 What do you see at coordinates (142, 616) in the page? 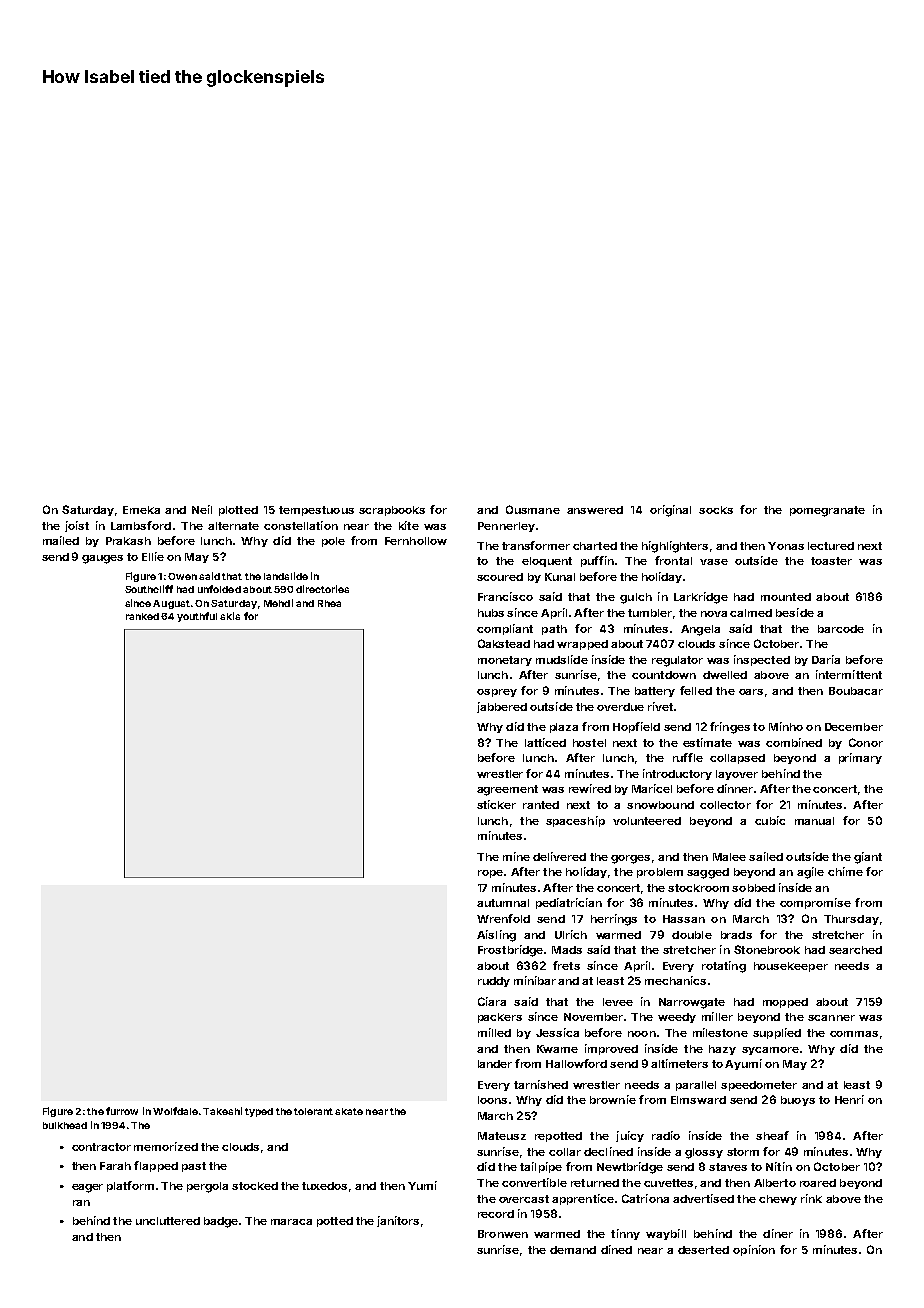
I see `ranked` at bounding box center [142, 616].
